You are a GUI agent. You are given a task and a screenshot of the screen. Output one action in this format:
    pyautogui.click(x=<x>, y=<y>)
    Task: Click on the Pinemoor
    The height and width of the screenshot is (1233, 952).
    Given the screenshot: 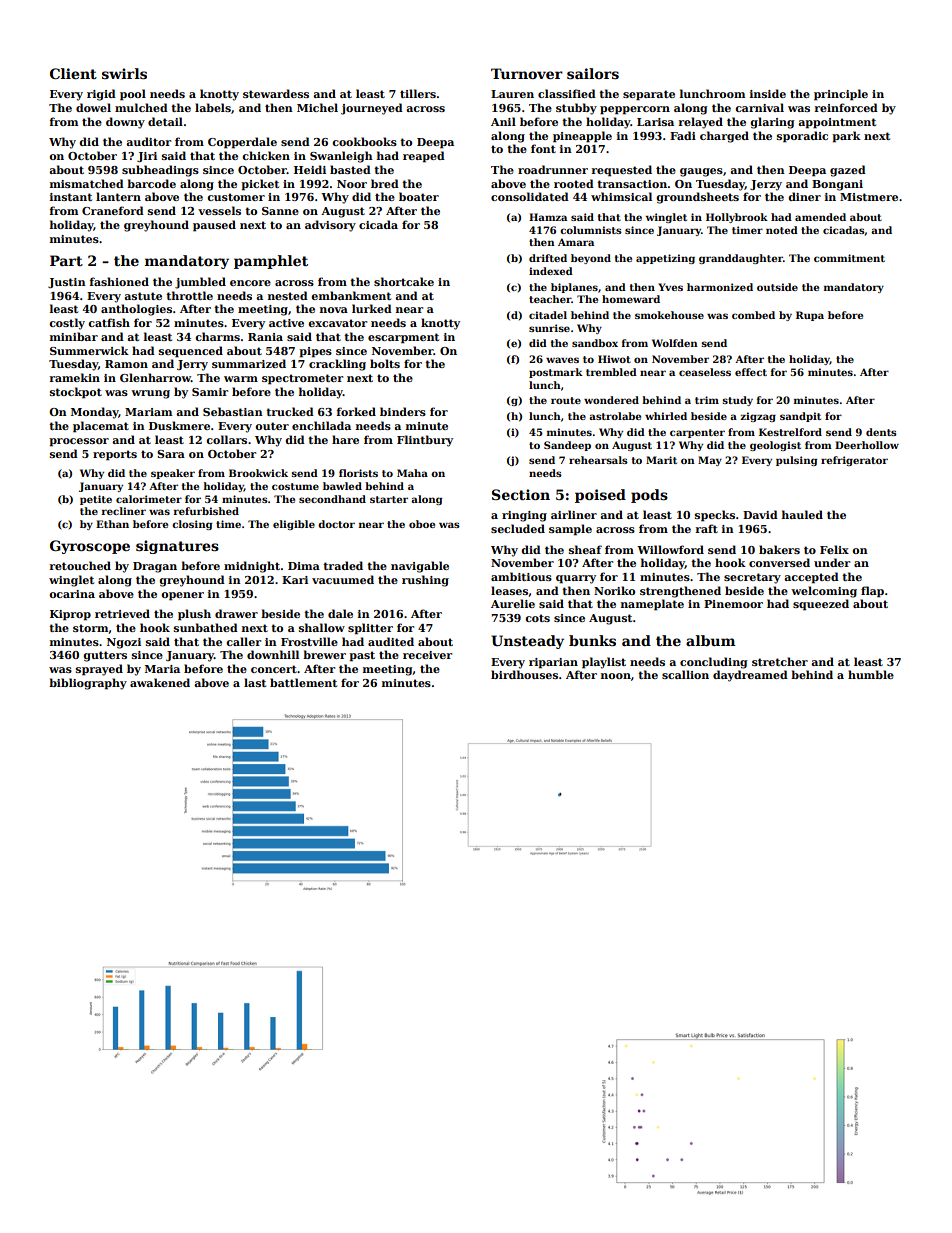 What is the action you would take?
    pyautogui.click(x=733, y=604)
